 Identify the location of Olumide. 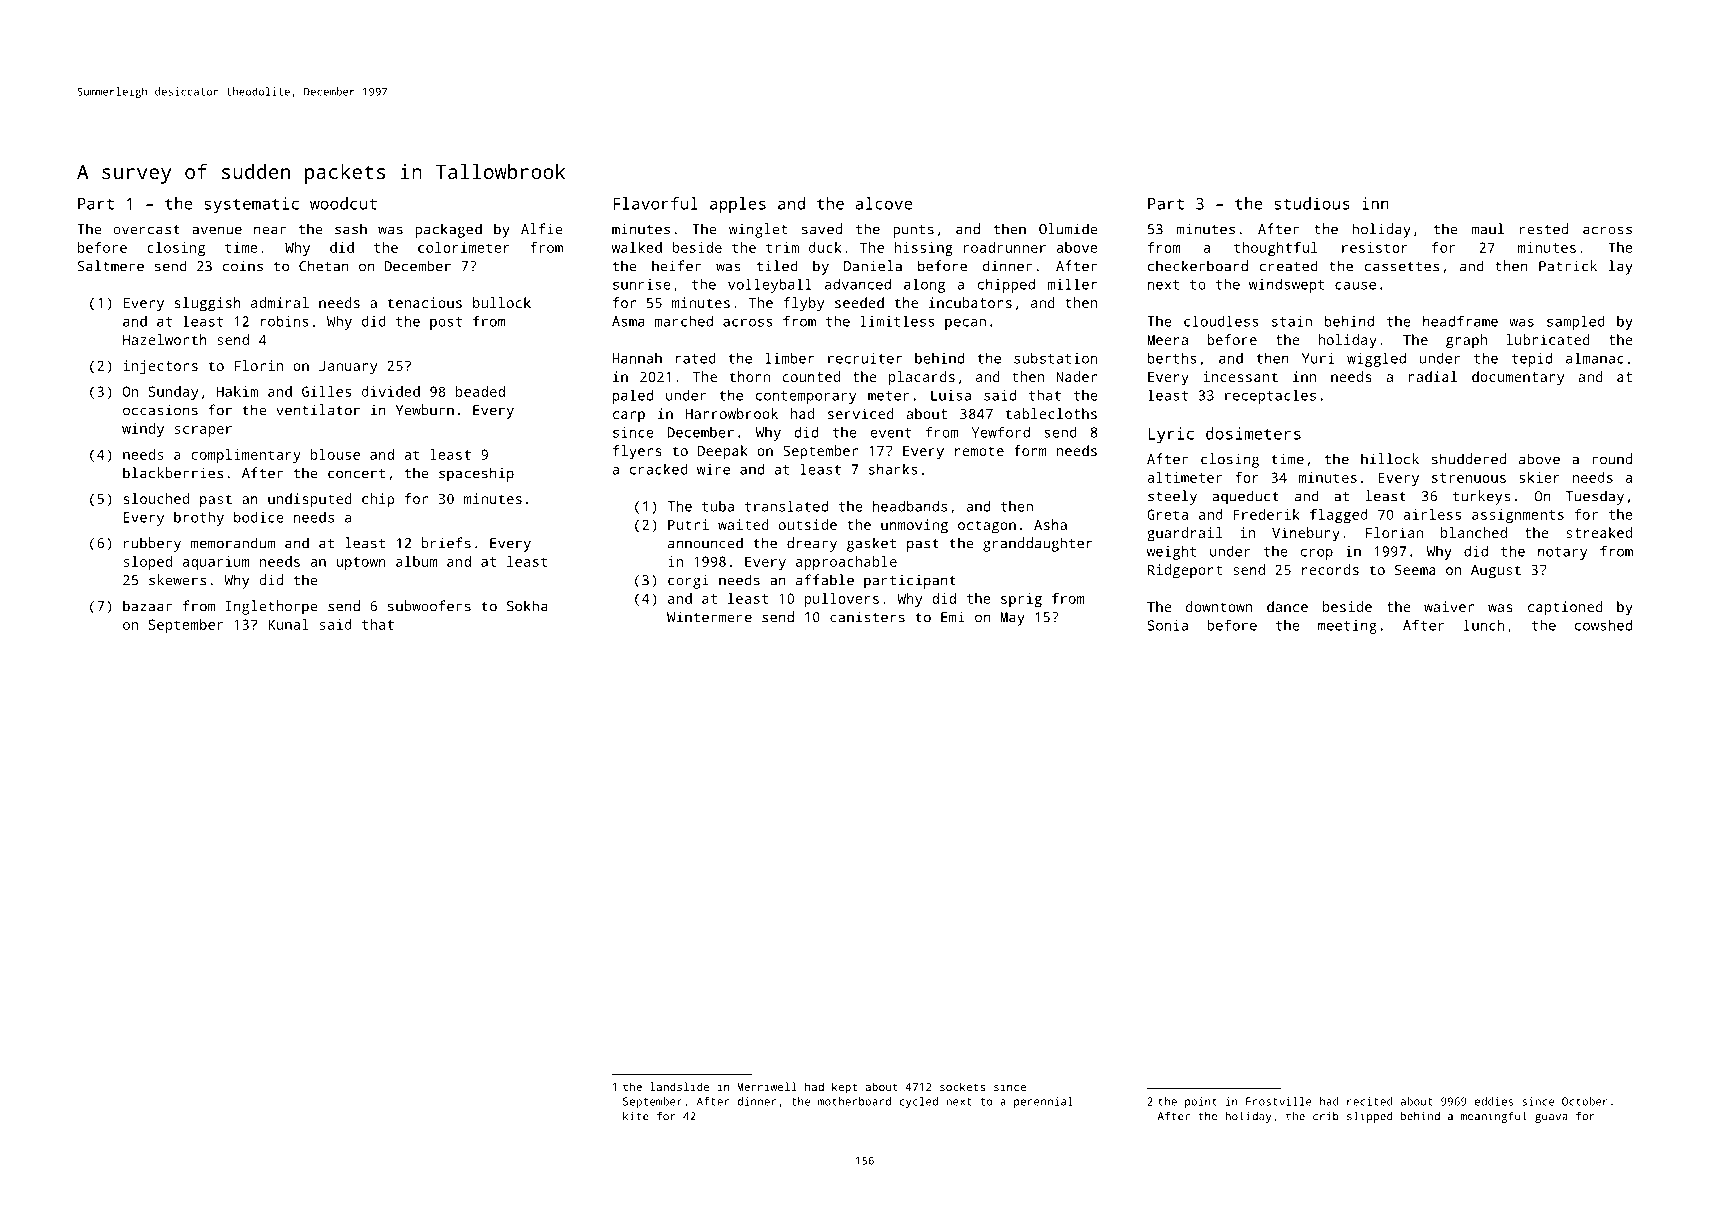
(1068, 229).
